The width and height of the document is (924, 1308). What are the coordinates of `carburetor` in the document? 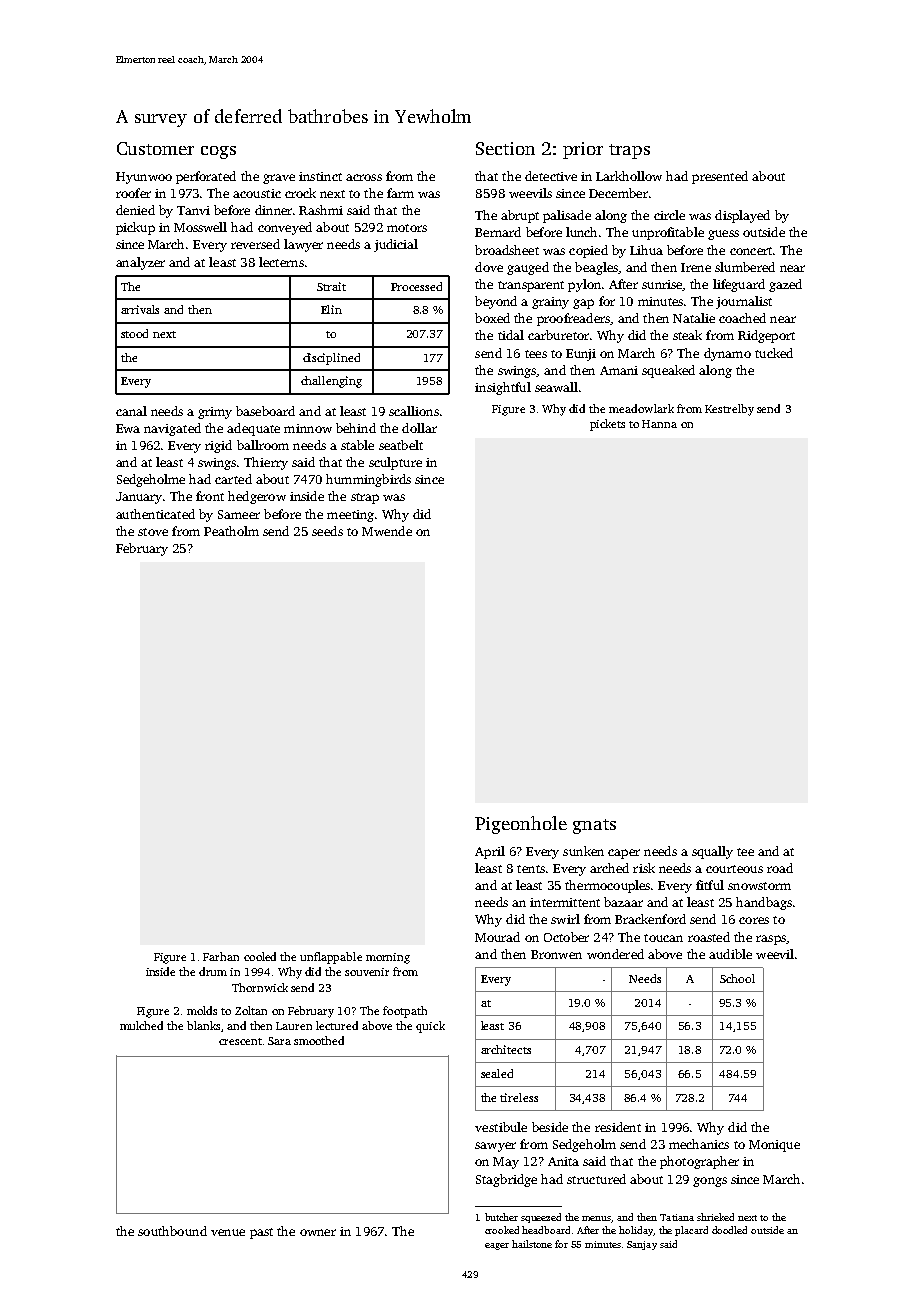 It's located at (558, 335).
